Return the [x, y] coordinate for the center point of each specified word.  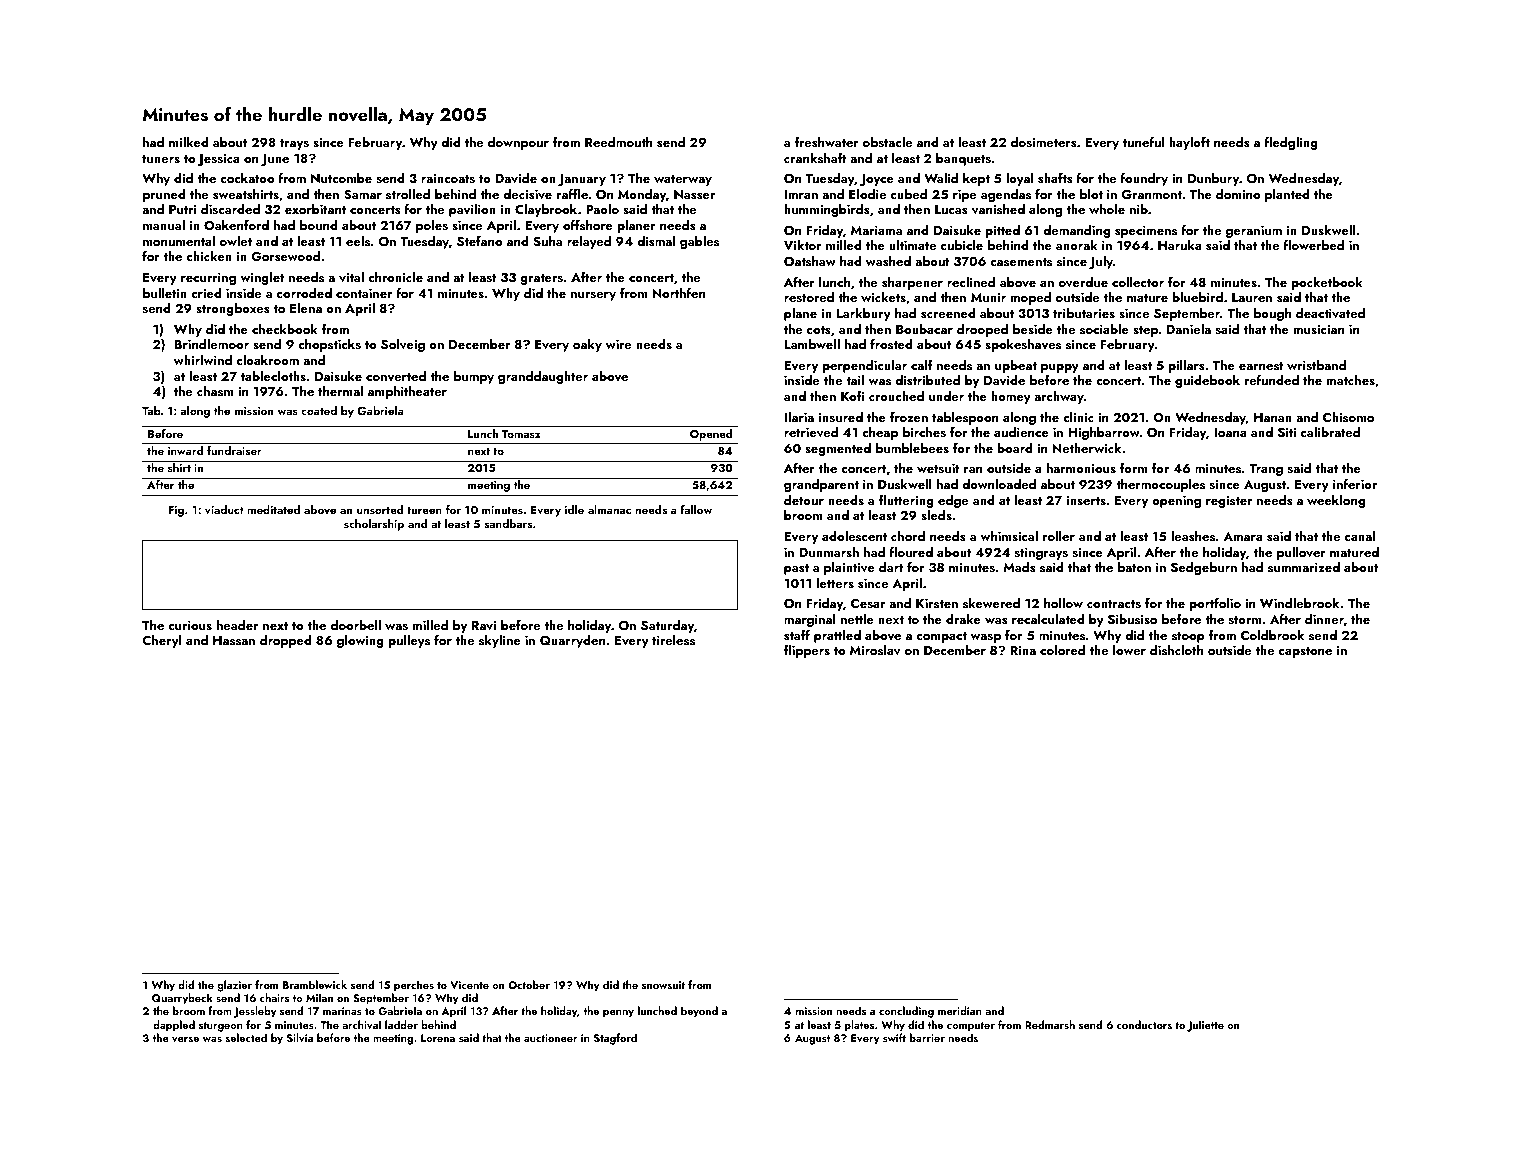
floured [911, 551]
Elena [306, 308]
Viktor [803, 245]
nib [1139, 209]
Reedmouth [618, 142]
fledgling [1291, 143]
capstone [1305, 652]
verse [185, 1039]
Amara [1243, 536]
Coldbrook [1272, 635]
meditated [273, 509]
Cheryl [162, 641]
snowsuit [663, 985]
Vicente [469, 985]
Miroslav [875, 650]
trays [294, 144]
